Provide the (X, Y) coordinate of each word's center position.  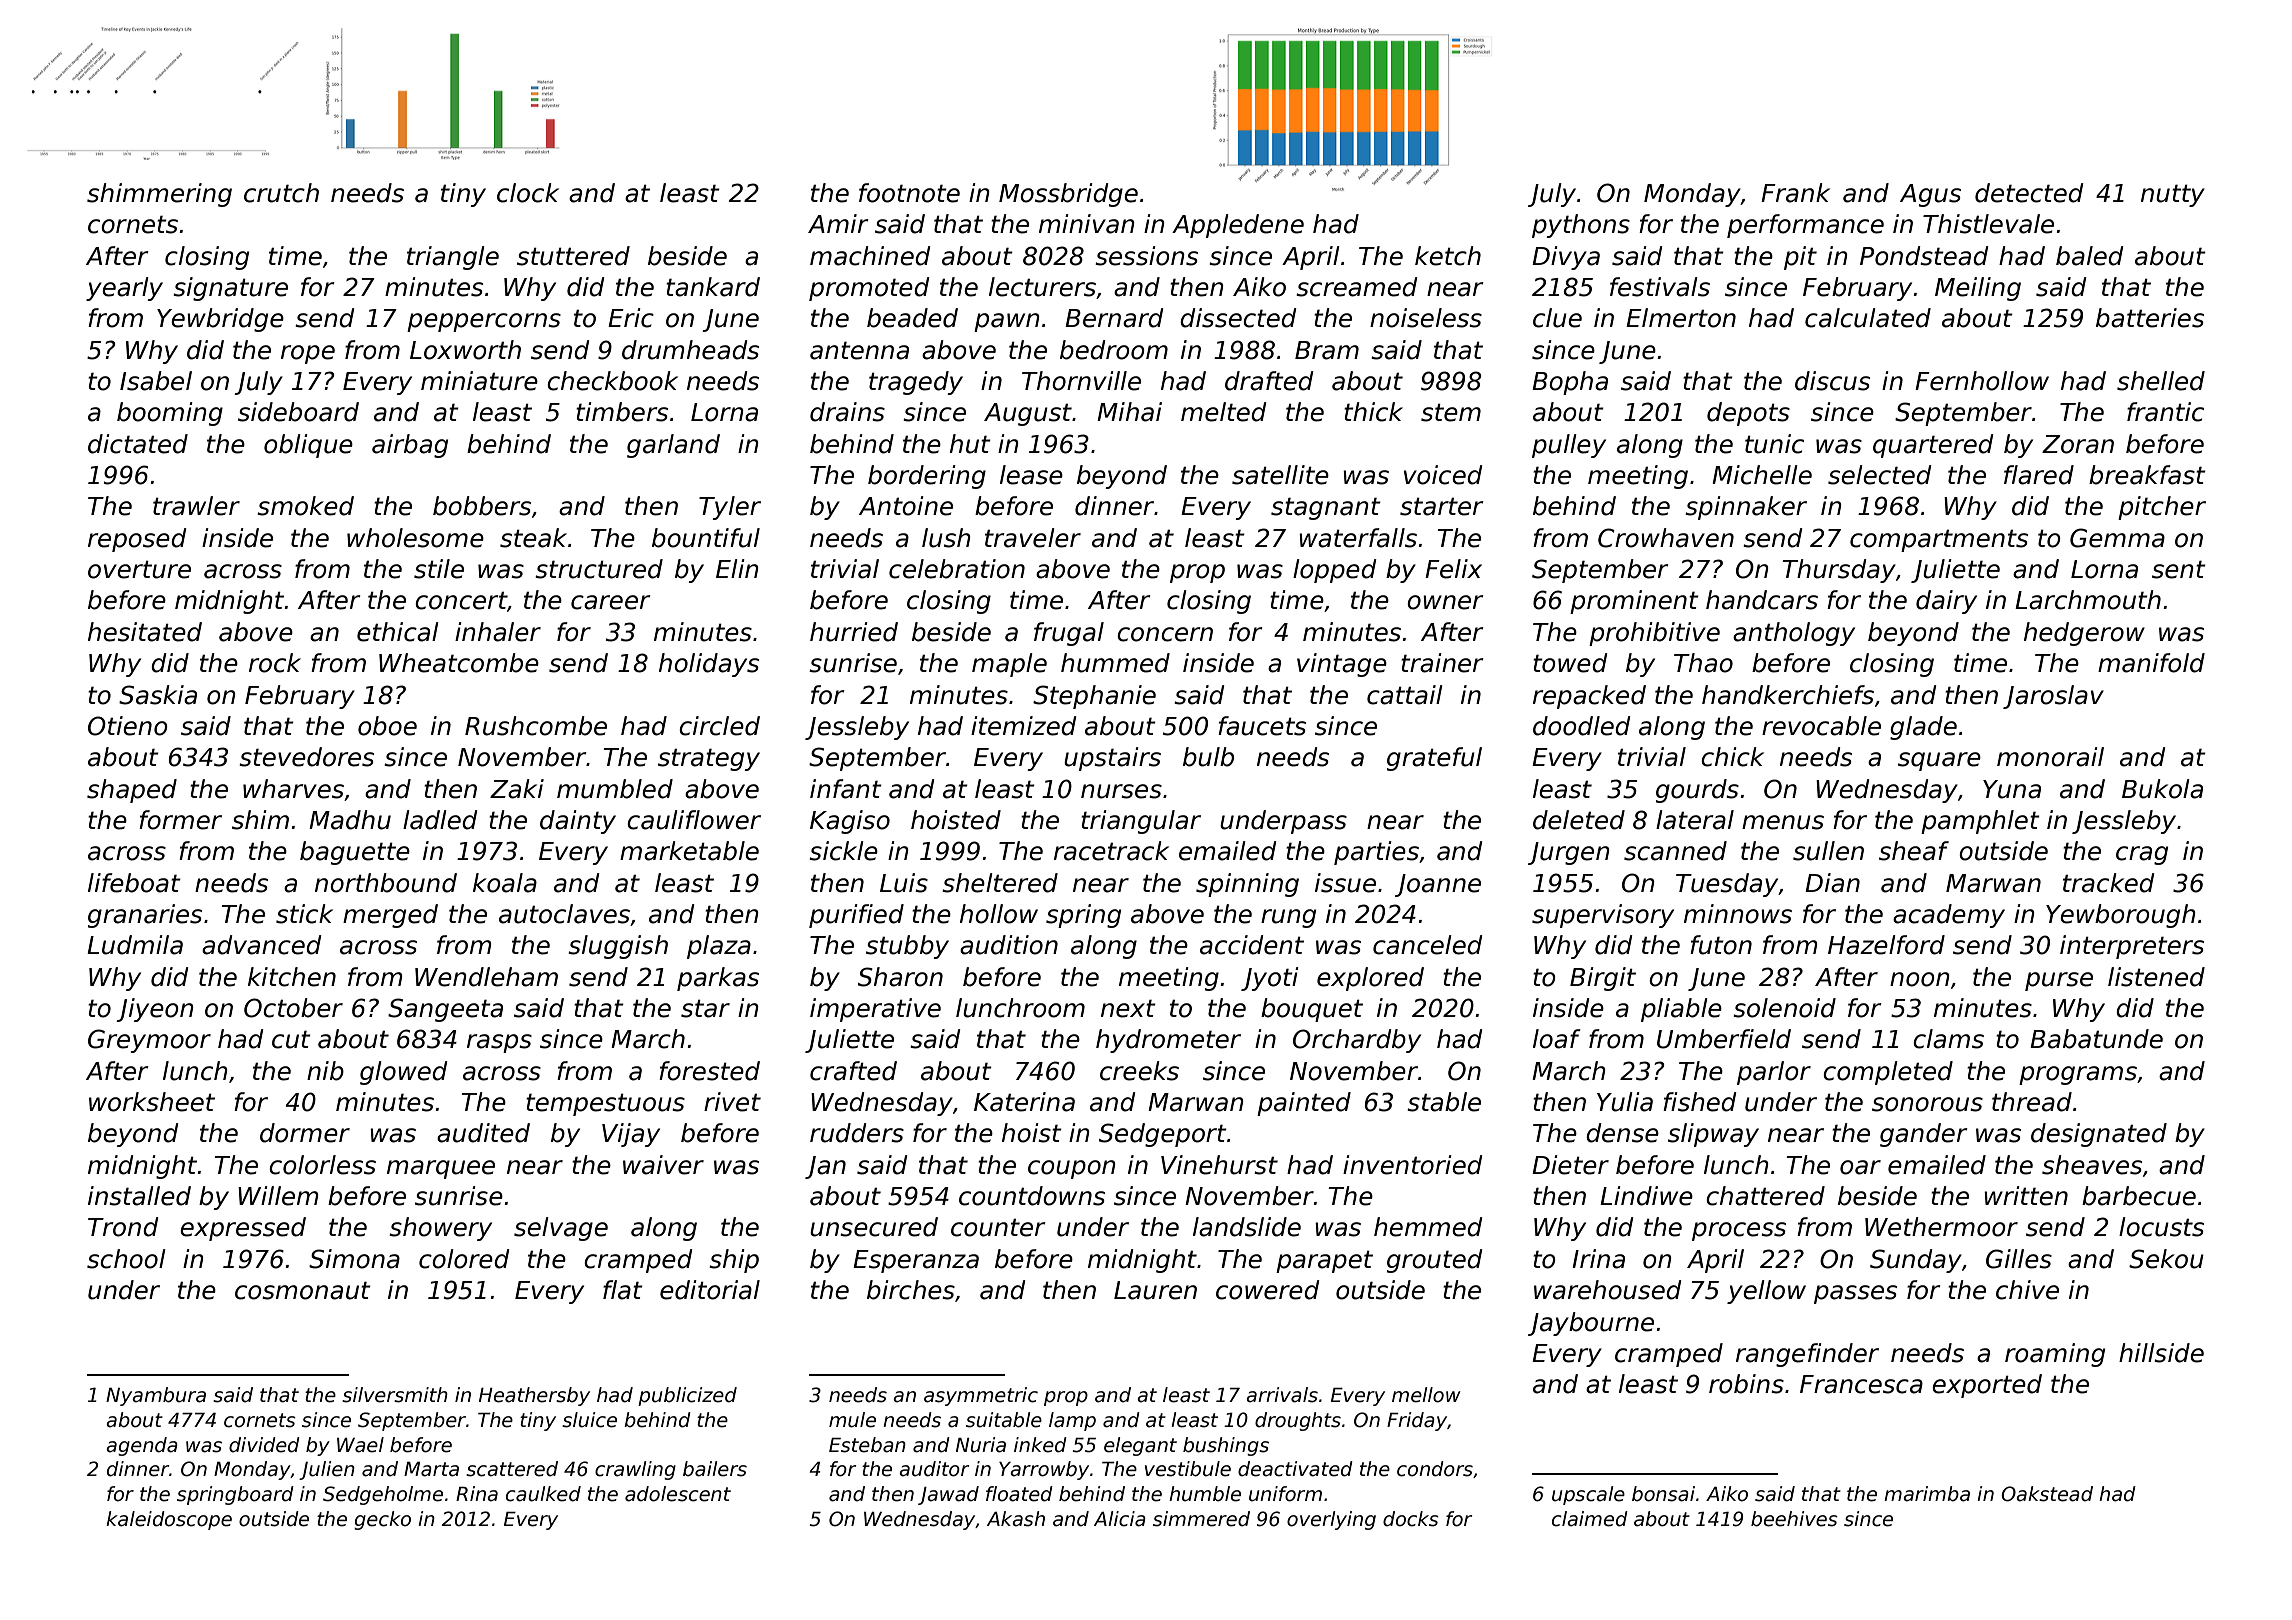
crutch (281, 193)
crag (2142, 855)
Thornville (1081, 381)
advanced (261, 945)
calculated (1868, 318)
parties (1376, 853)
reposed (137, 540)
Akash (1016, 1519)
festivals (1660, 287)
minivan (1087, 224)
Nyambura (156, 1396)
